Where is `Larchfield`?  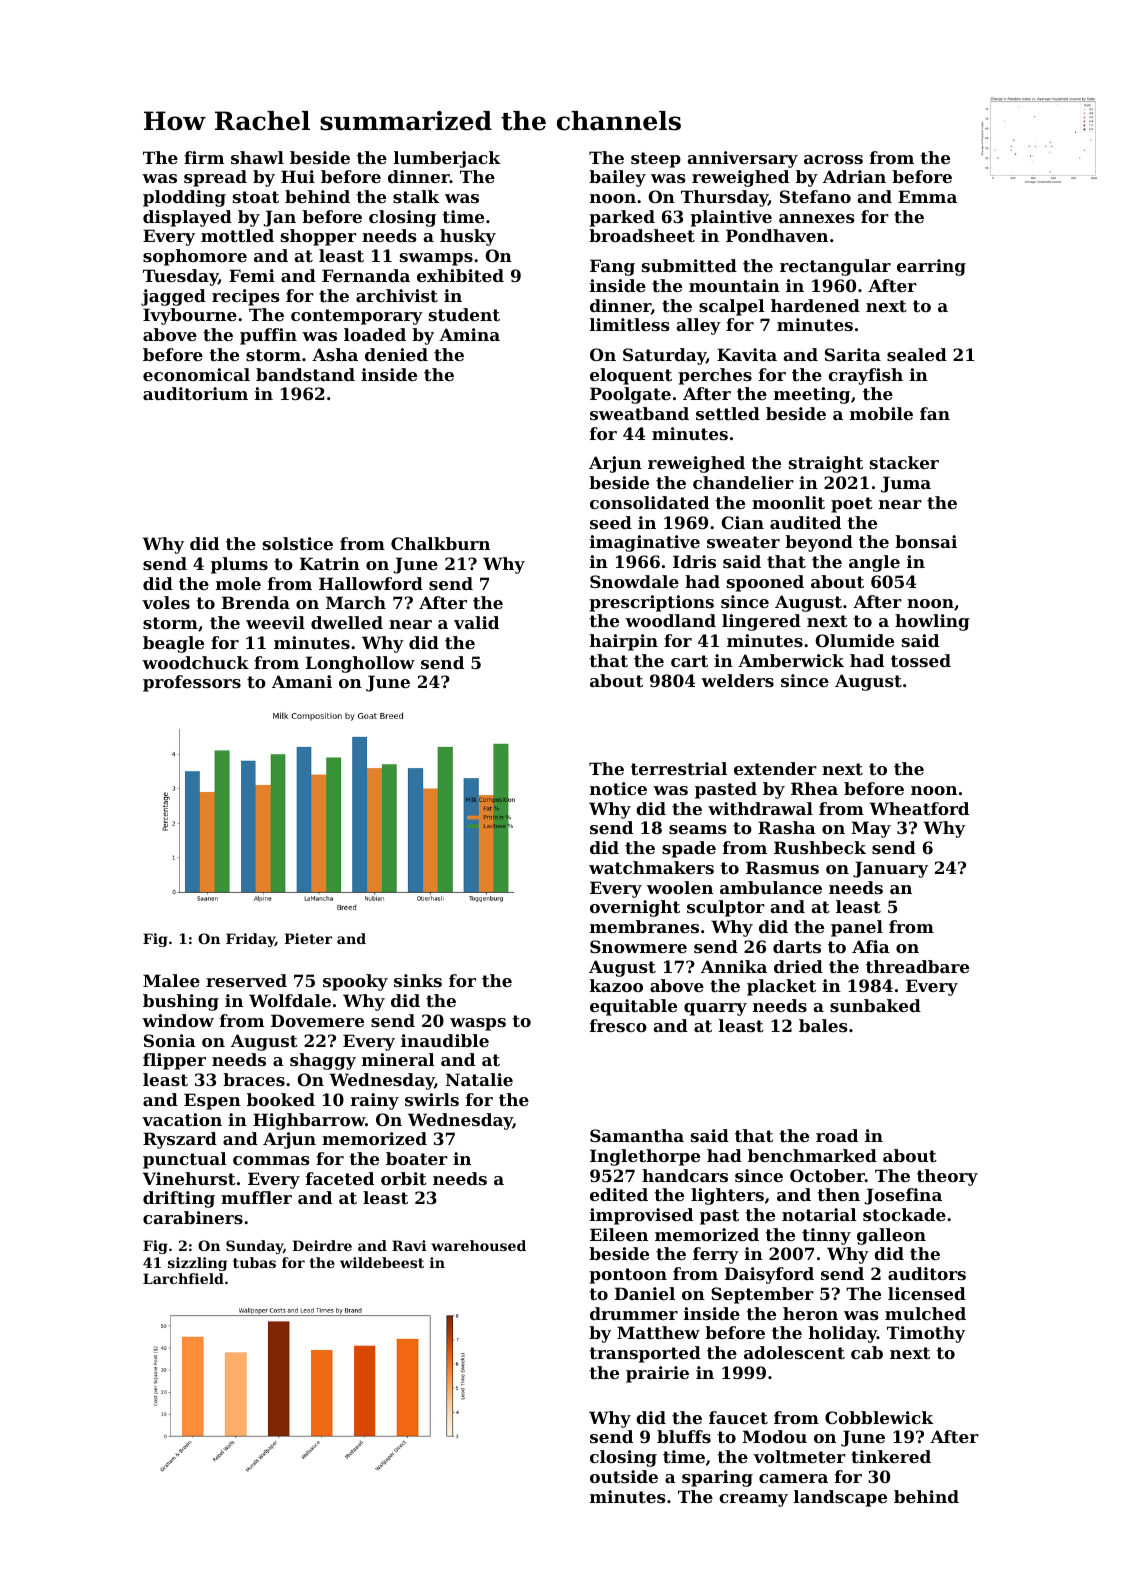 Larchfield is located at coordinates (183, 1278).
